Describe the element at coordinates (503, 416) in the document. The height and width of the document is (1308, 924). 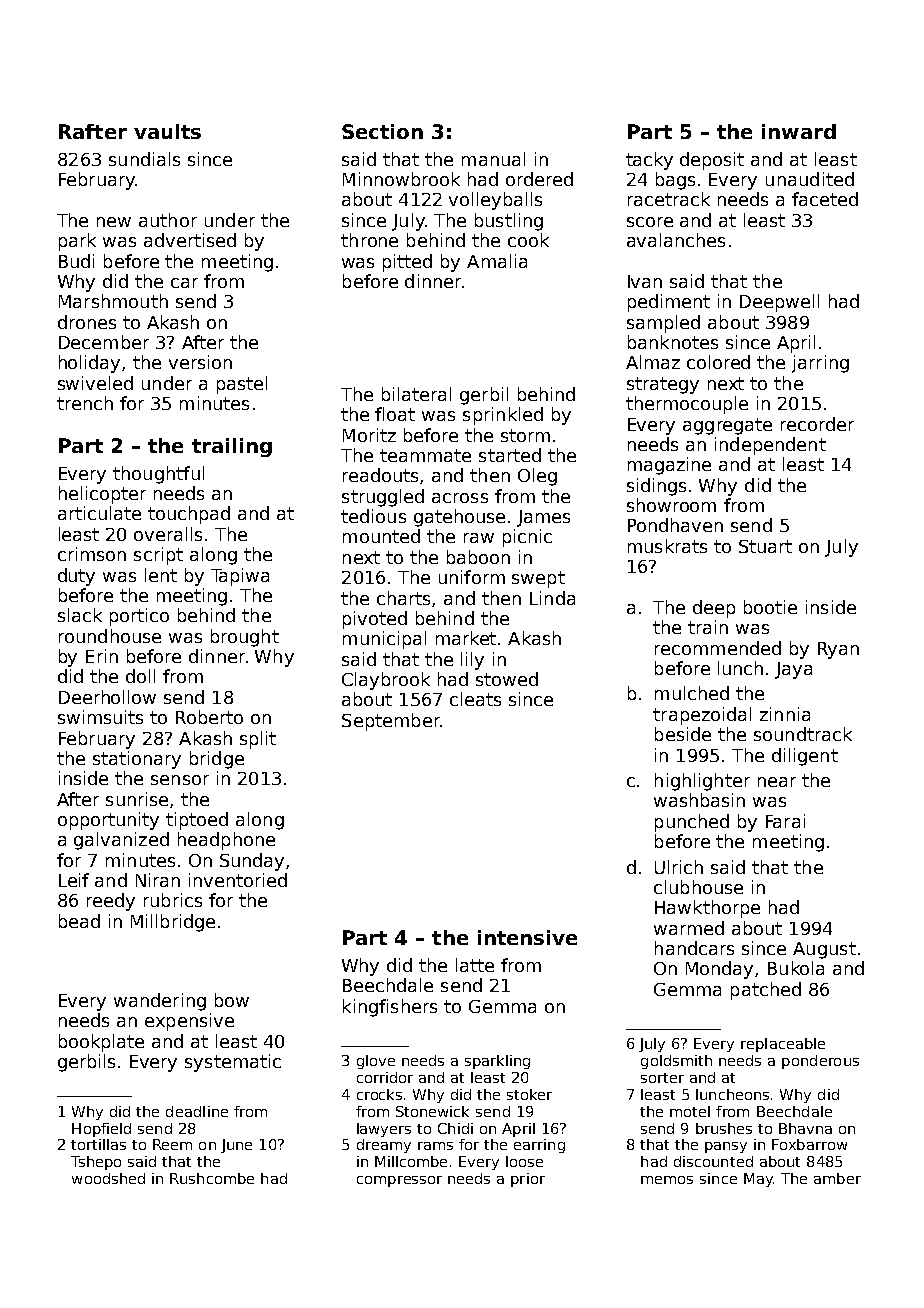
I see `sprinkled` at that location.
